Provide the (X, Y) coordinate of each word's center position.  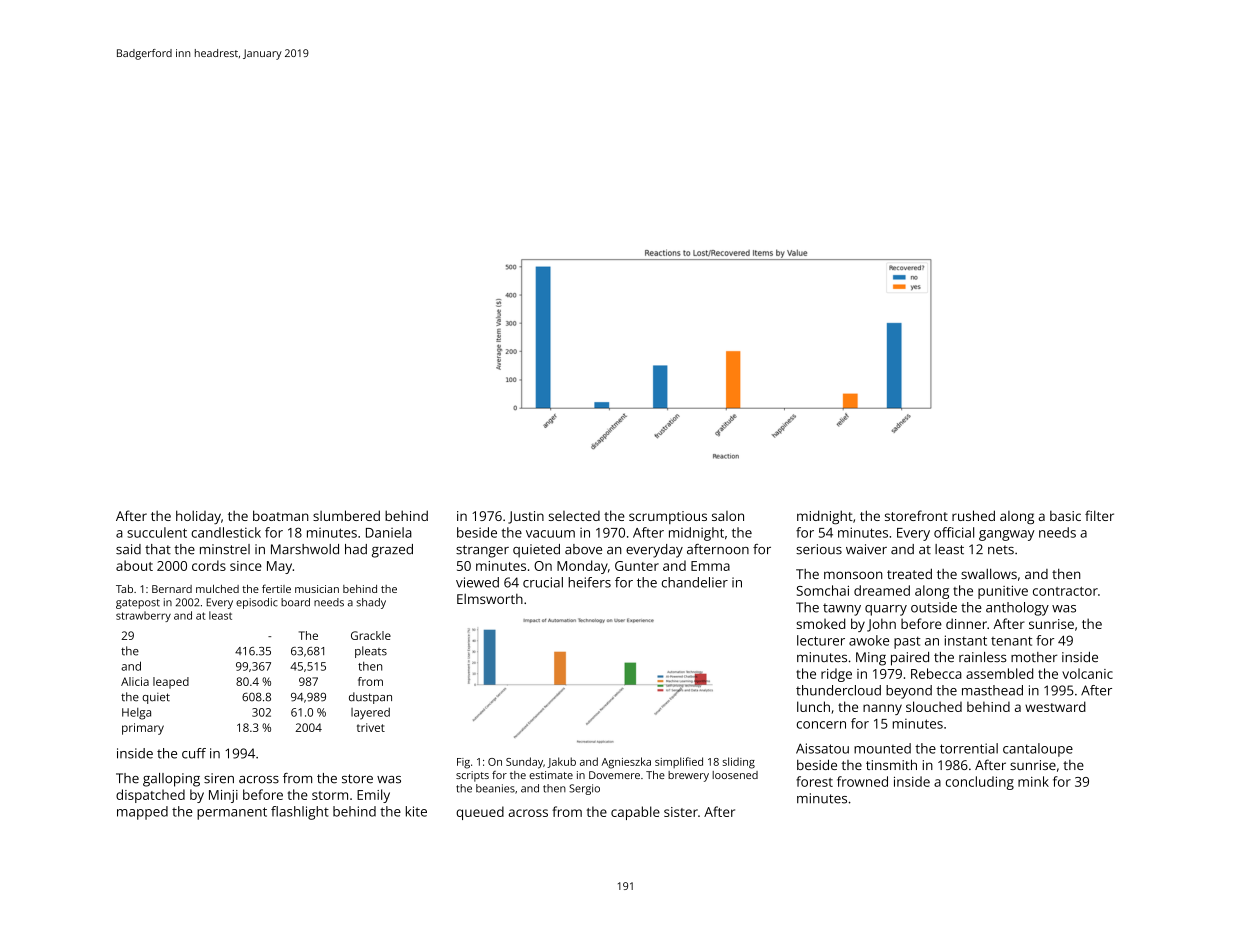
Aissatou (822, 748)
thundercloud (838, 690)
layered (370, 714)
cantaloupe (1038, 750)
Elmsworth (490, 598)
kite (416, 811)
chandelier (695, 582)
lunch (813, 706)
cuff (194, 753)
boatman (280, 515)
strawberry (143, 616)
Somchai (823, 590)
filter (1099, 515)
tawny (842, 609)
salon (728, 516)
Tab (124, 589)
